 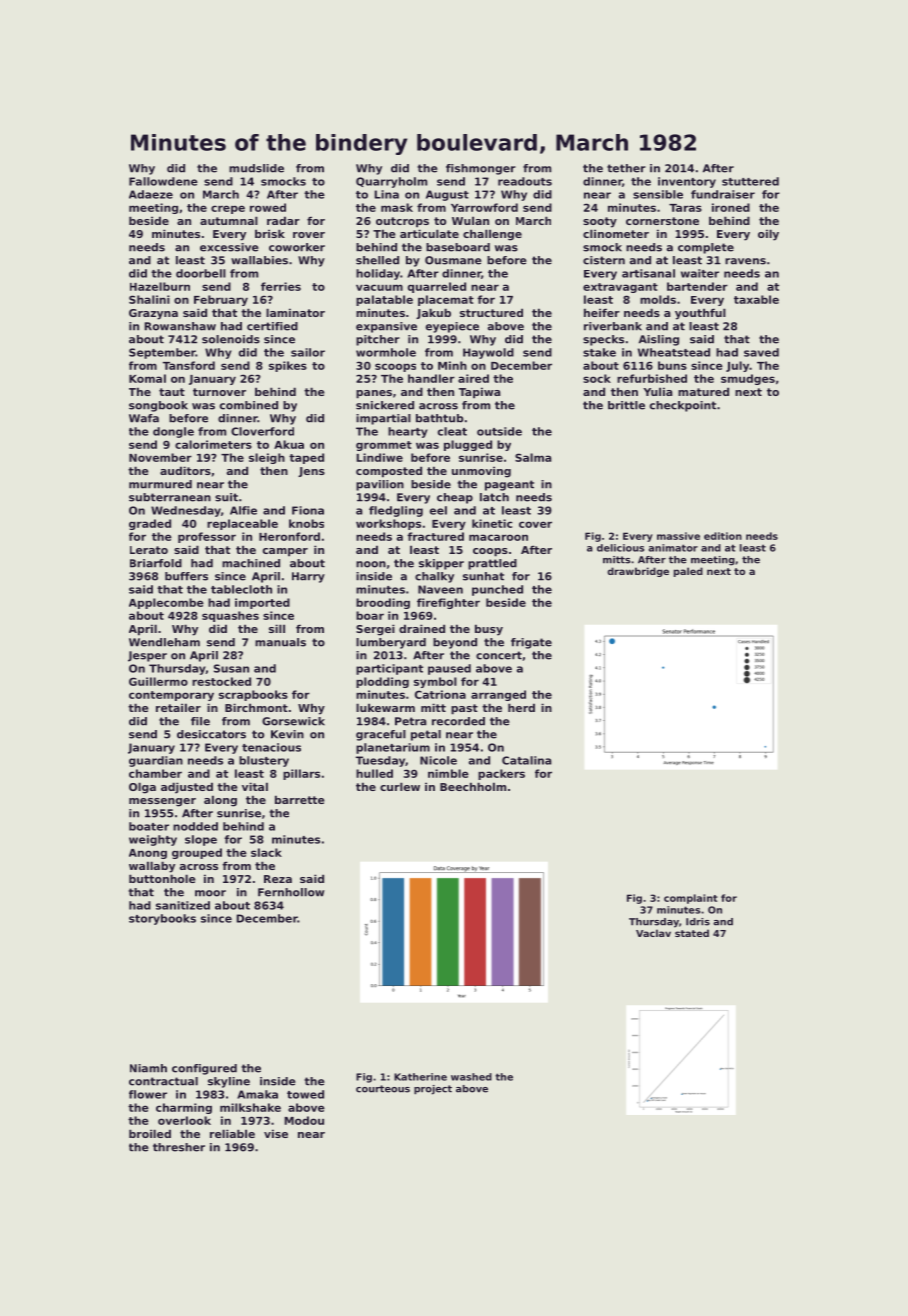 What do you see at coordinates (691, 899) in the screenshot?
I see `complaint` at bounding box center [691, 899].
